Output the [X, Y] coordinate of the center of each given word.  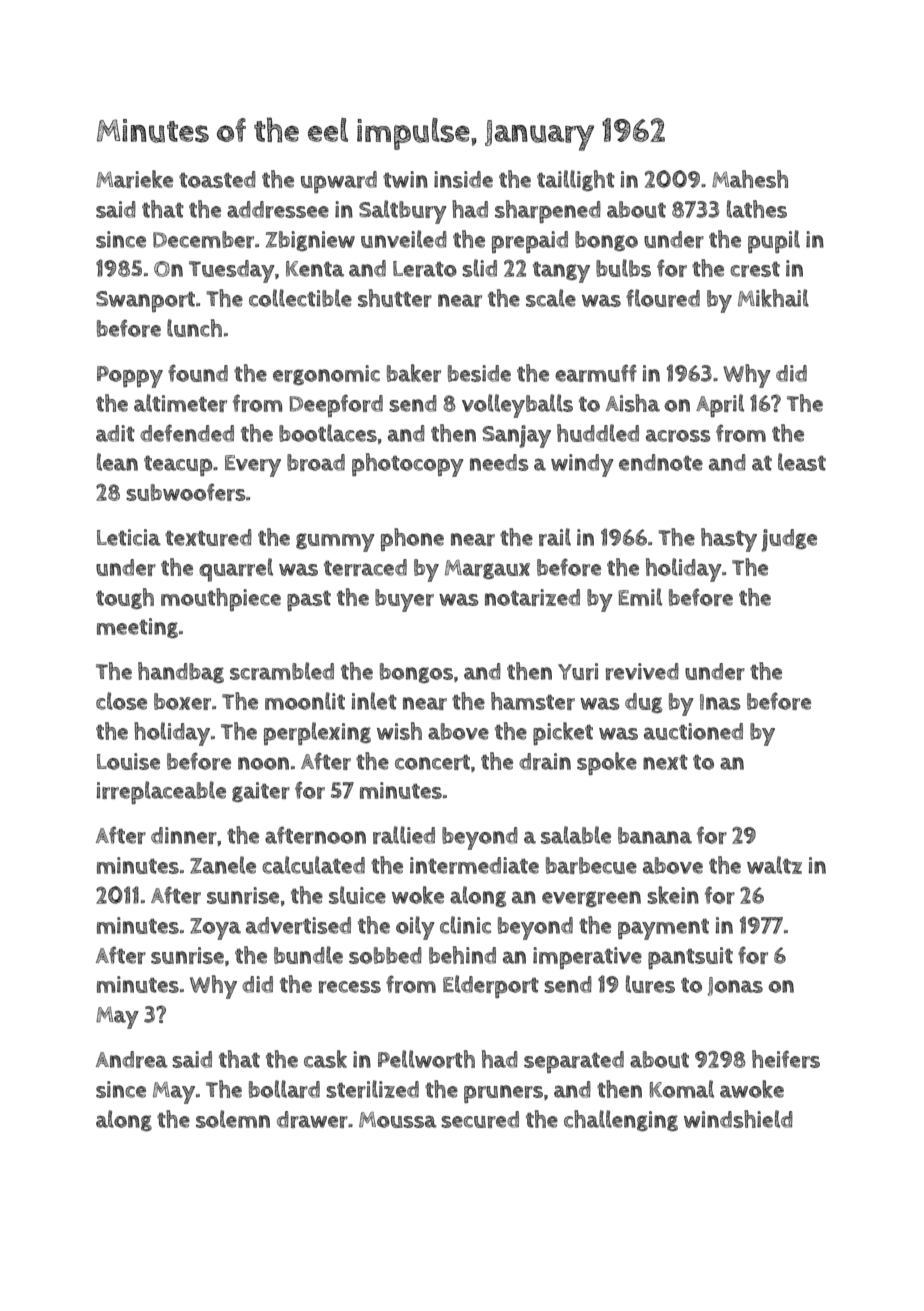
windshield [738, 1119]
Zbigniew [310, 241]
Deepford [336, 406]
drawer [312, 1119]
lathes [757, 209]
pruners [503, 1094]
